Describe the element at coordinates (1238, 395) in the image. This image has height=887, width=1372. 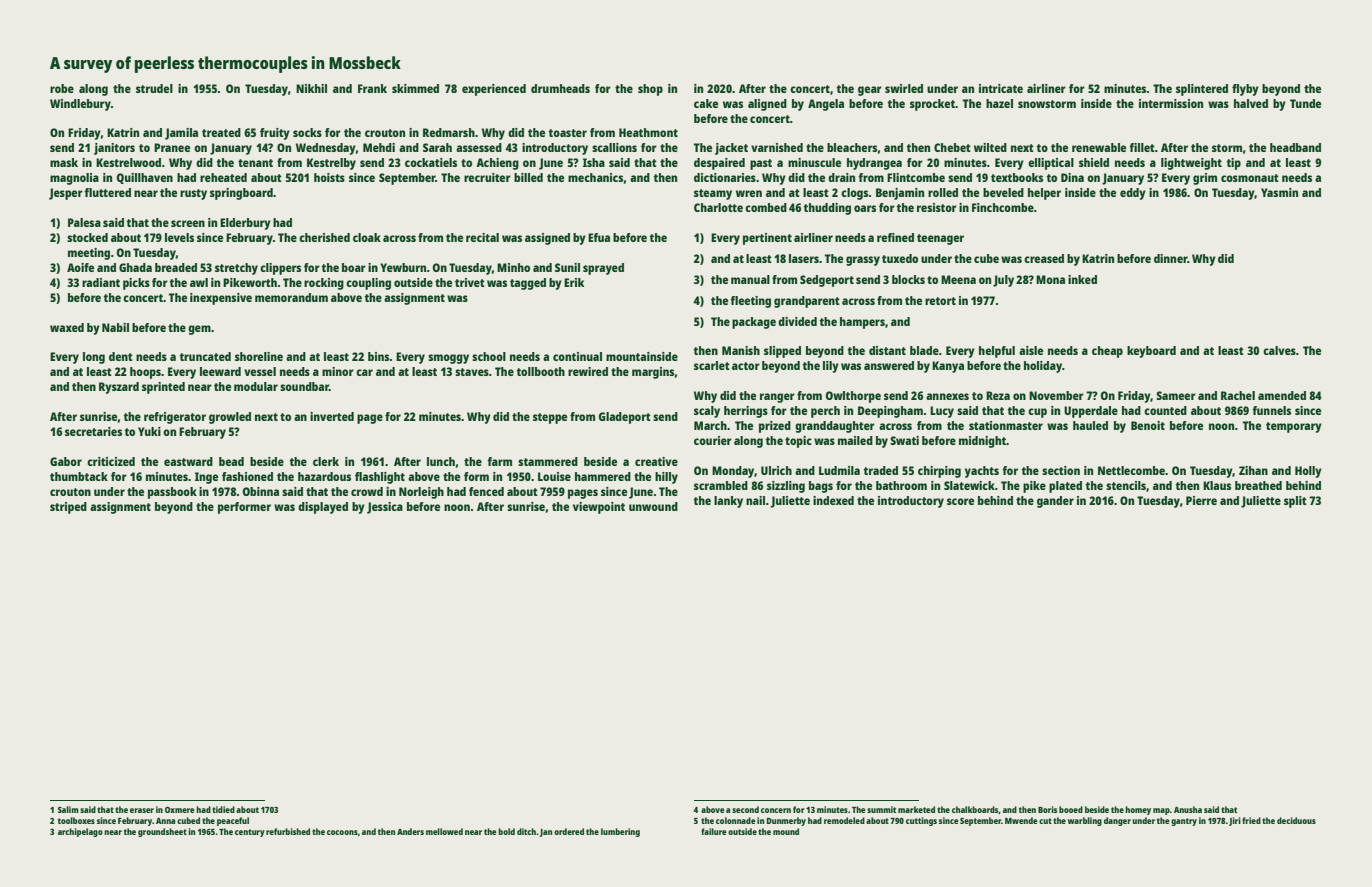
I see `Rachel` at that location.
